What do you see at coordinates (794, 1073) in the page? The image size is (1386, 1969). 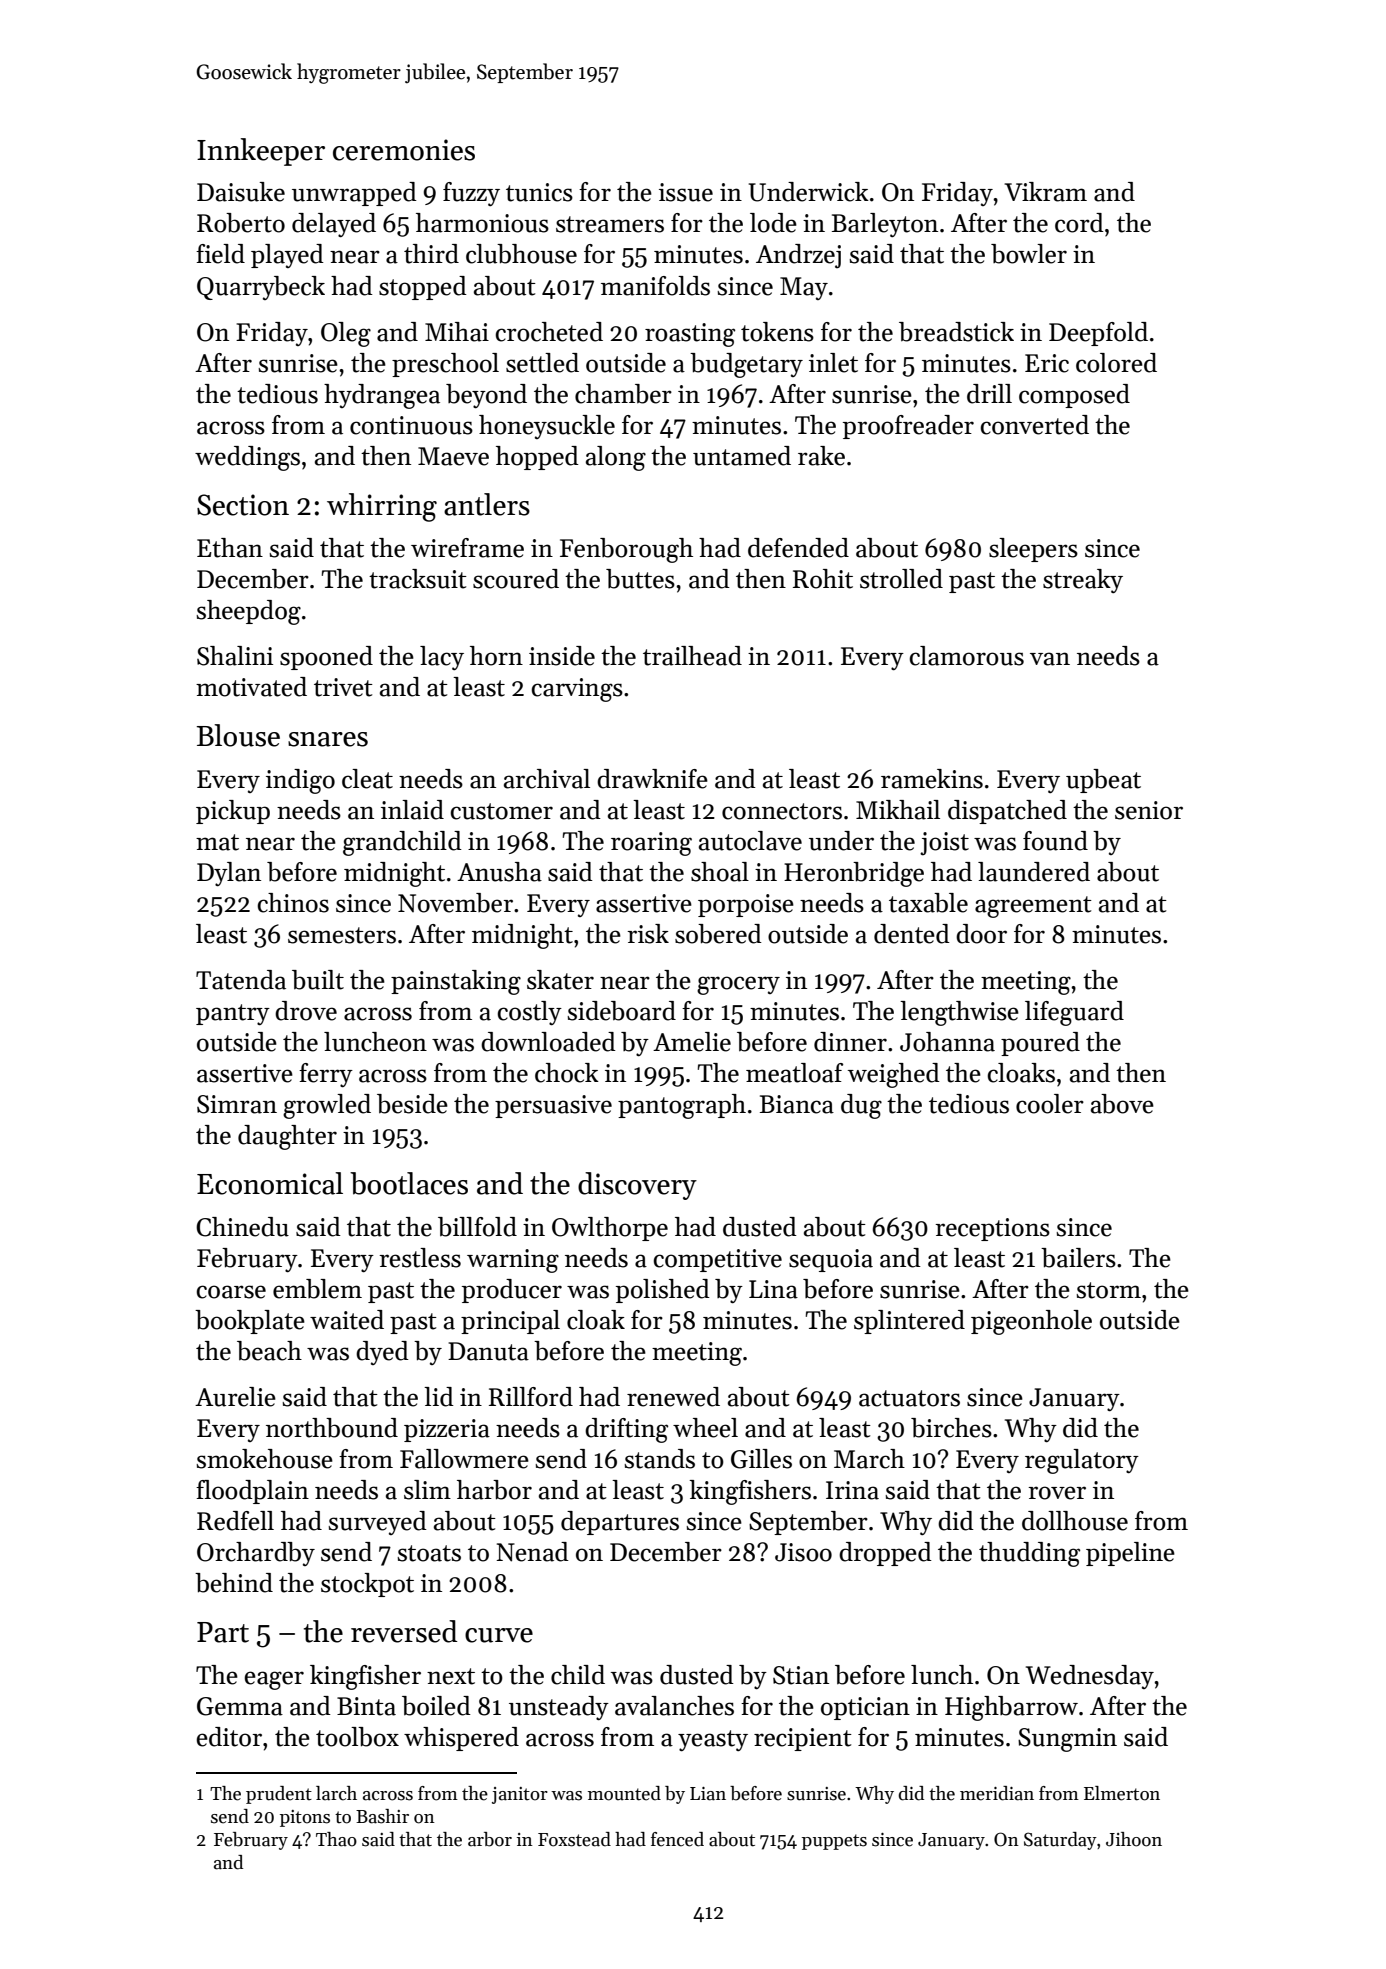 I see `meatloaf` at bounding box center [794, 1073].
